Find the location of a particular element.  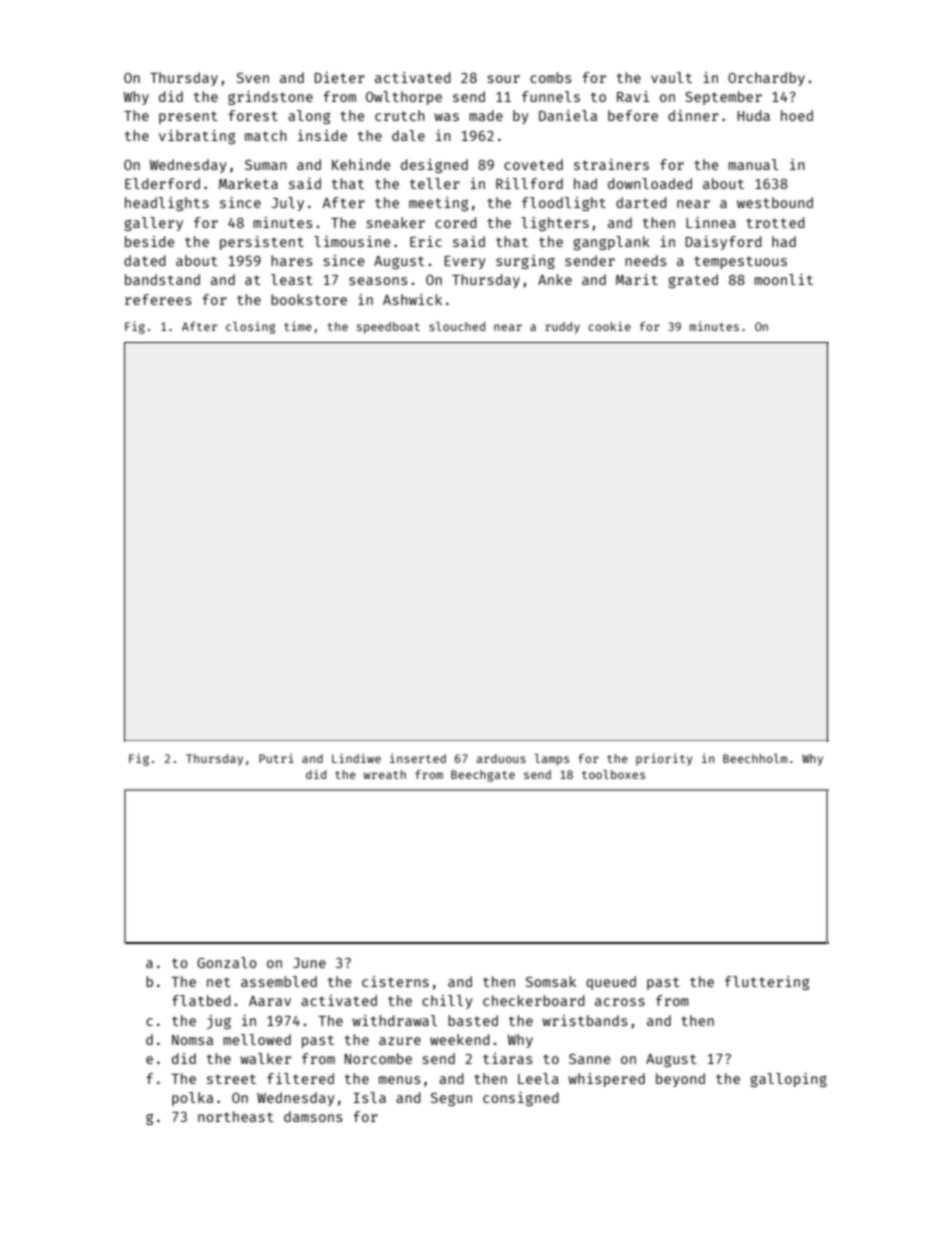

Every is located at coordinates (464, 262).
